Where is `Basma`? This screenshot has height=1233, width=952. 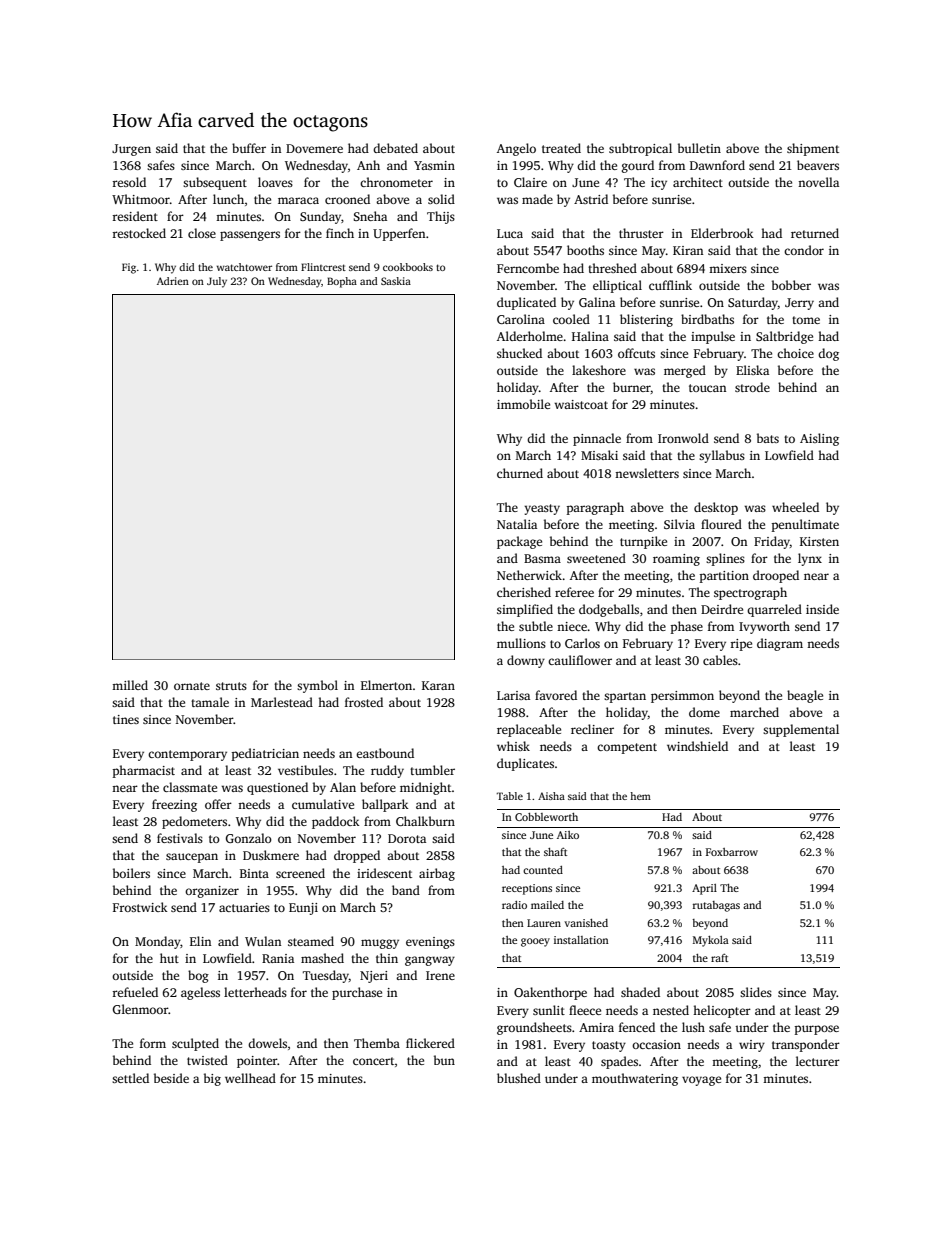
Basma is located at coordinates (542, 558).
